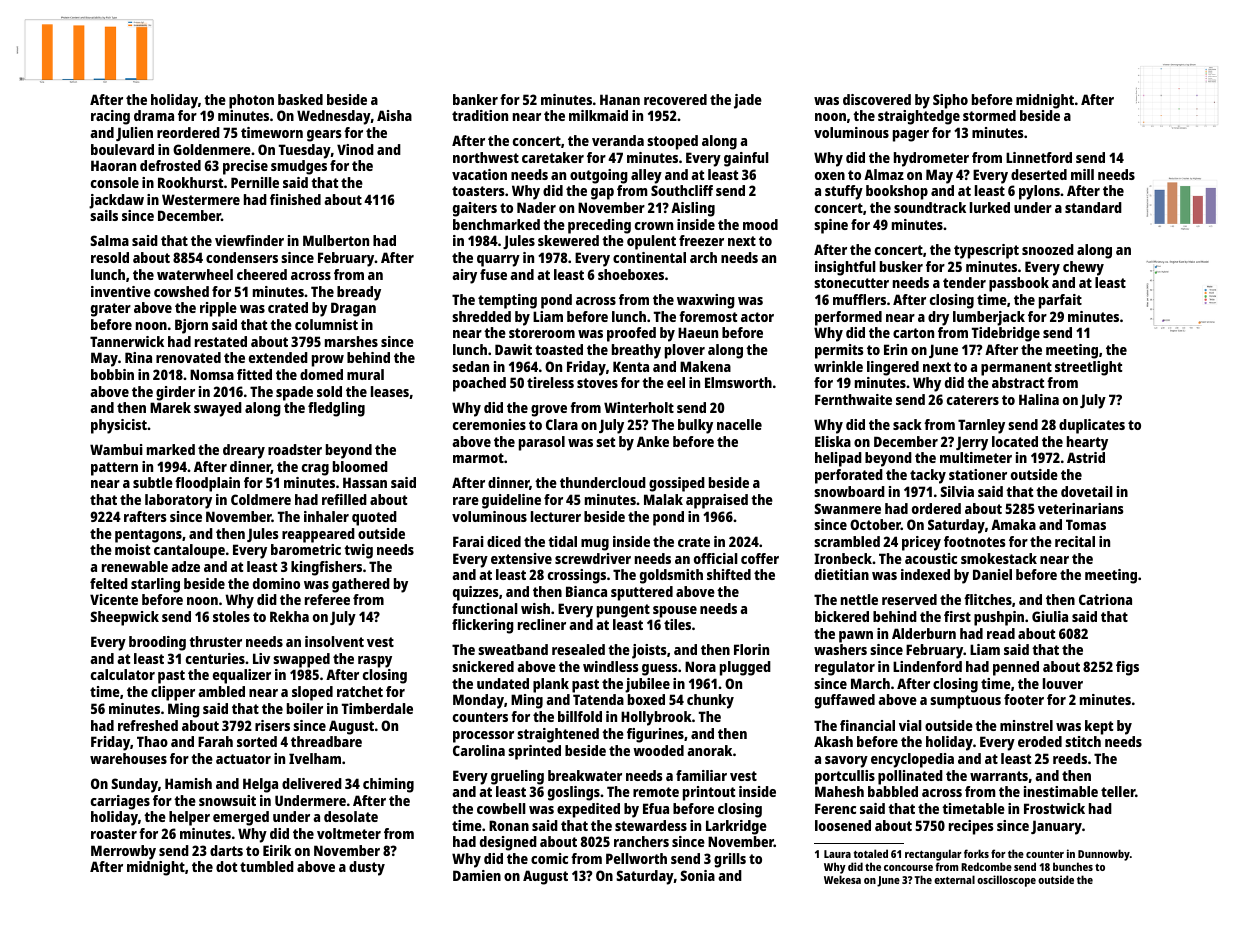 Image resolution: width=1233 pixels, height=952 pixels. Describe the element at coordinates (950, 101) in the document. I see `Sipho` at that location.
